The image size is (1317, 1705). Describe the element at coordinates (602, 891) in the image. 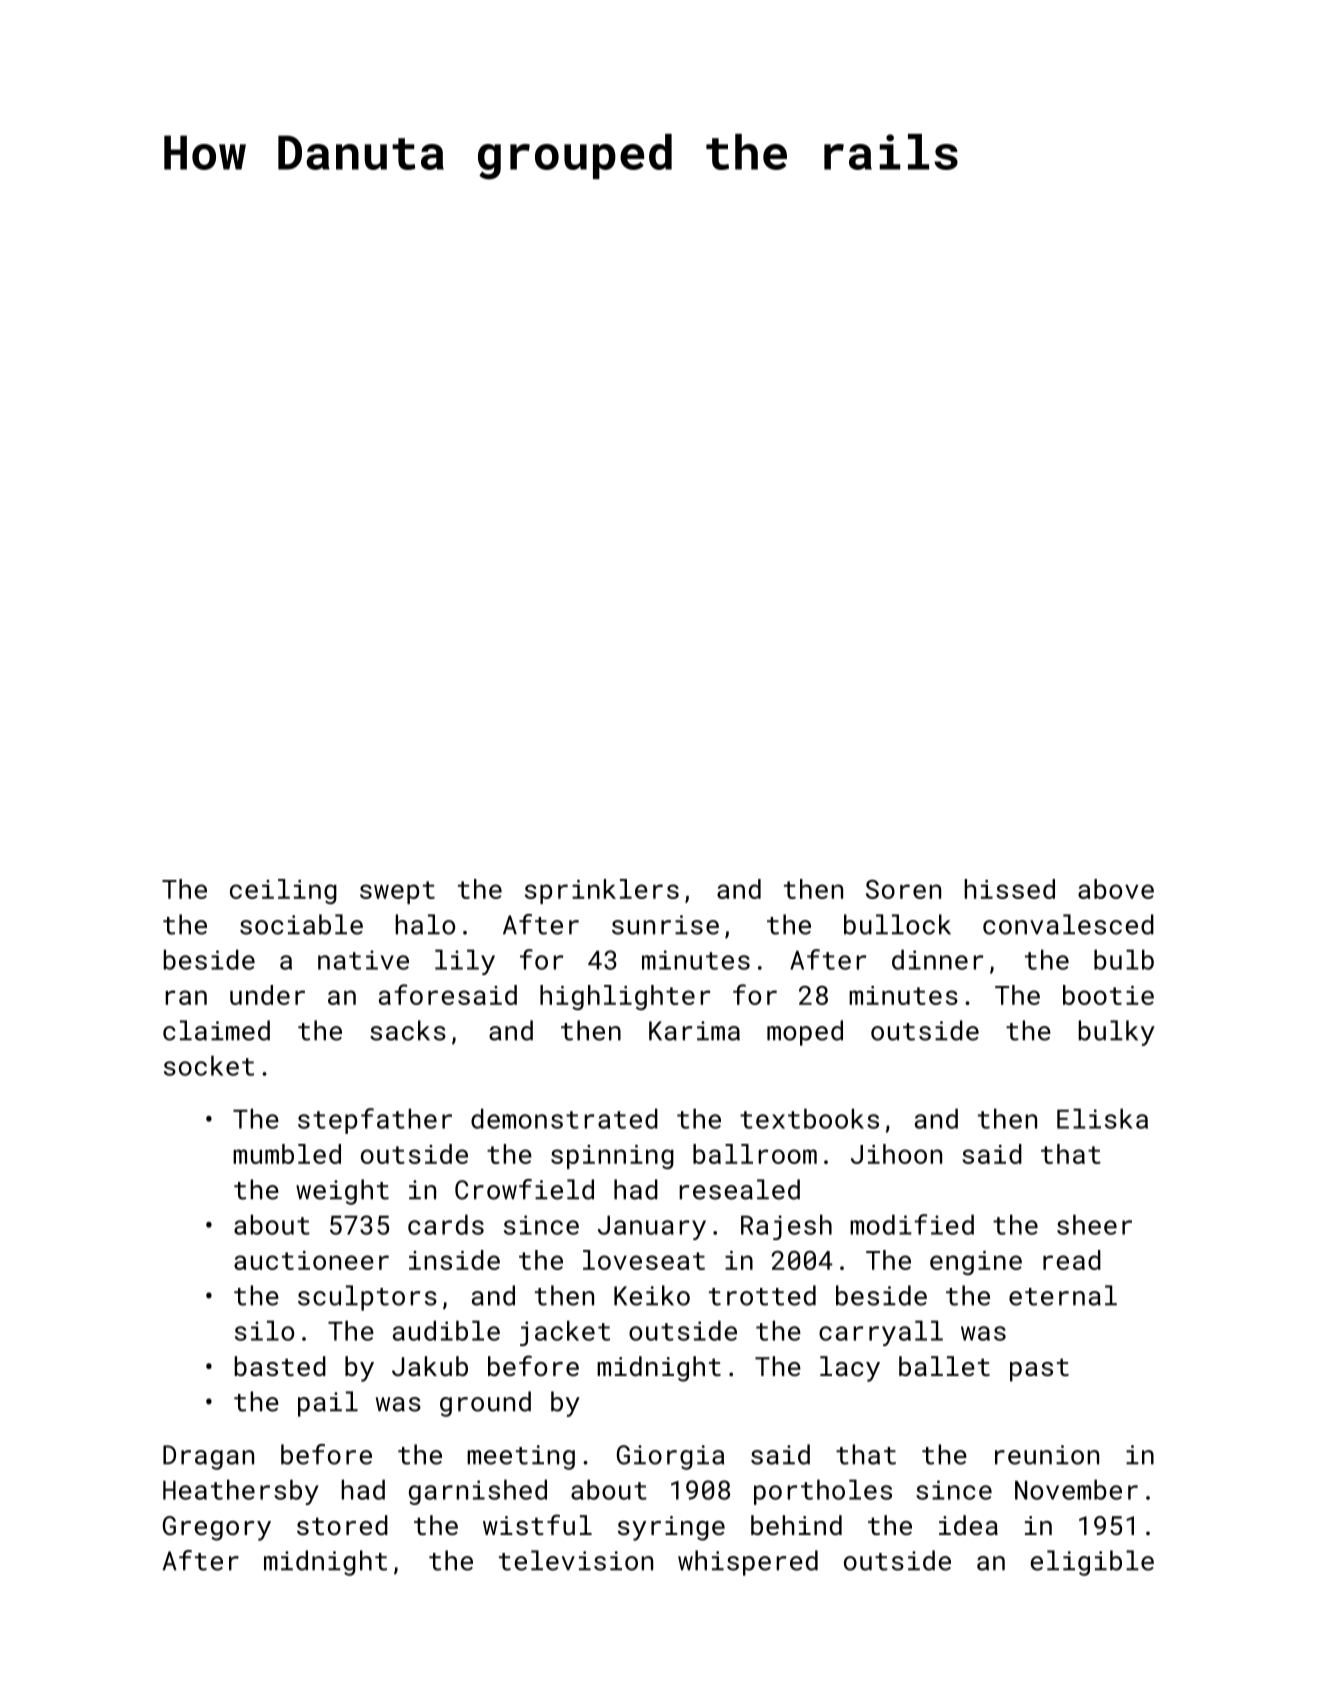

I see `sprinklers` at that location.
